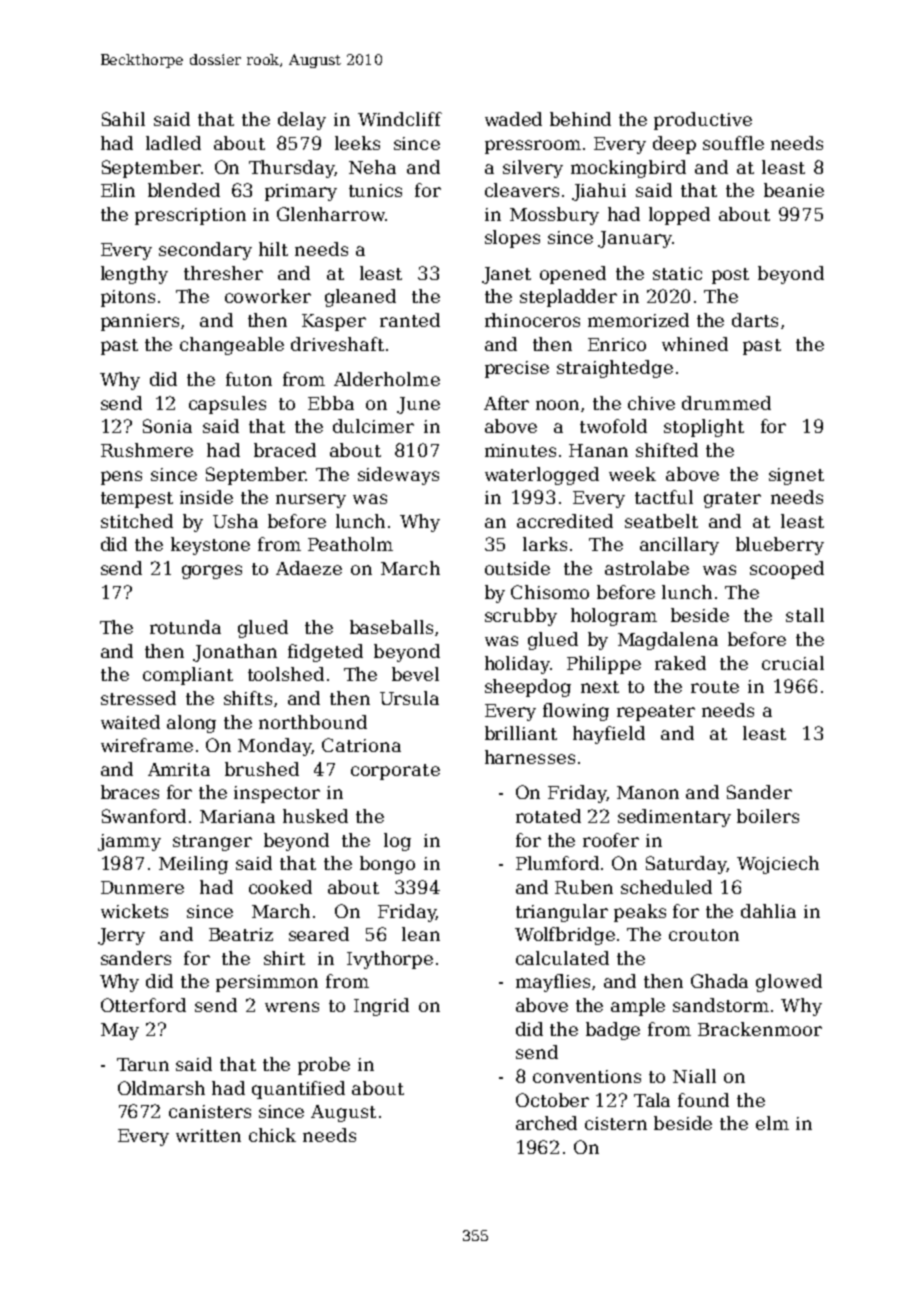  Describe the element at coordinates (772, 1123) in the screenshot. I see `elm` at that location.
